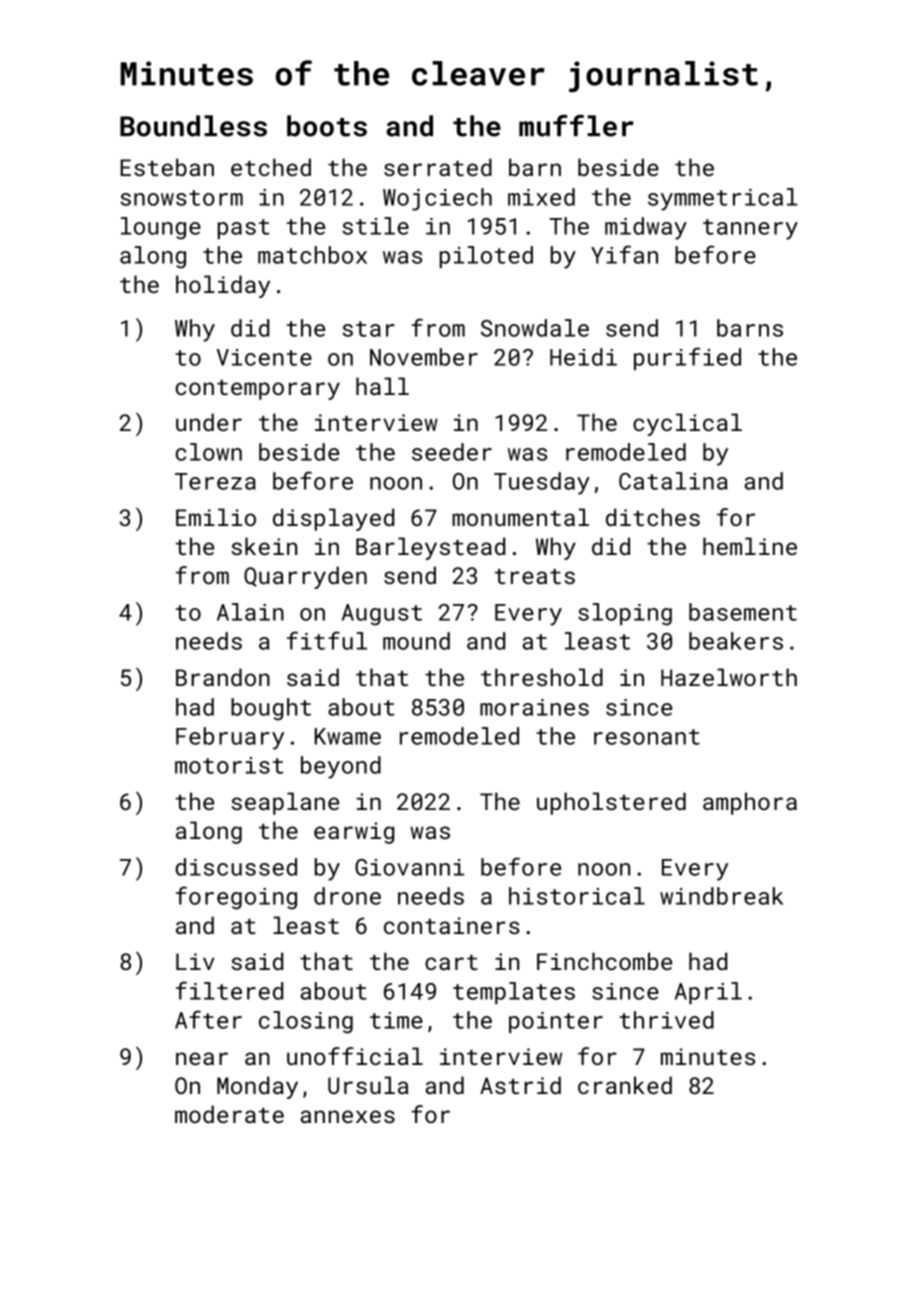  I want to click on moderate, so click(229, 1114).
